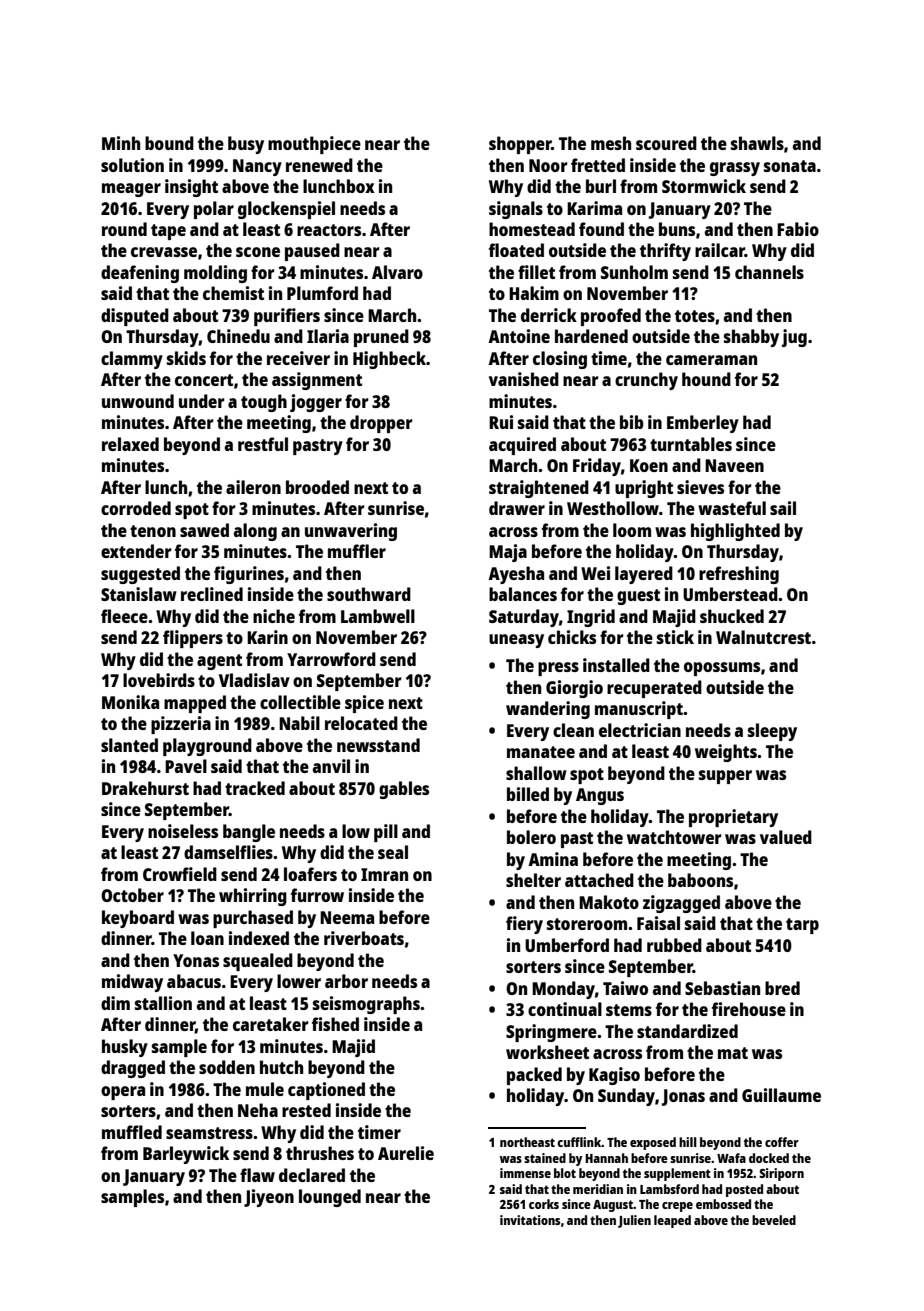 The width and height of the image is (924, 1311). Describe the element at coordinates (783, 508) in the image. I see `sail` at that location.
